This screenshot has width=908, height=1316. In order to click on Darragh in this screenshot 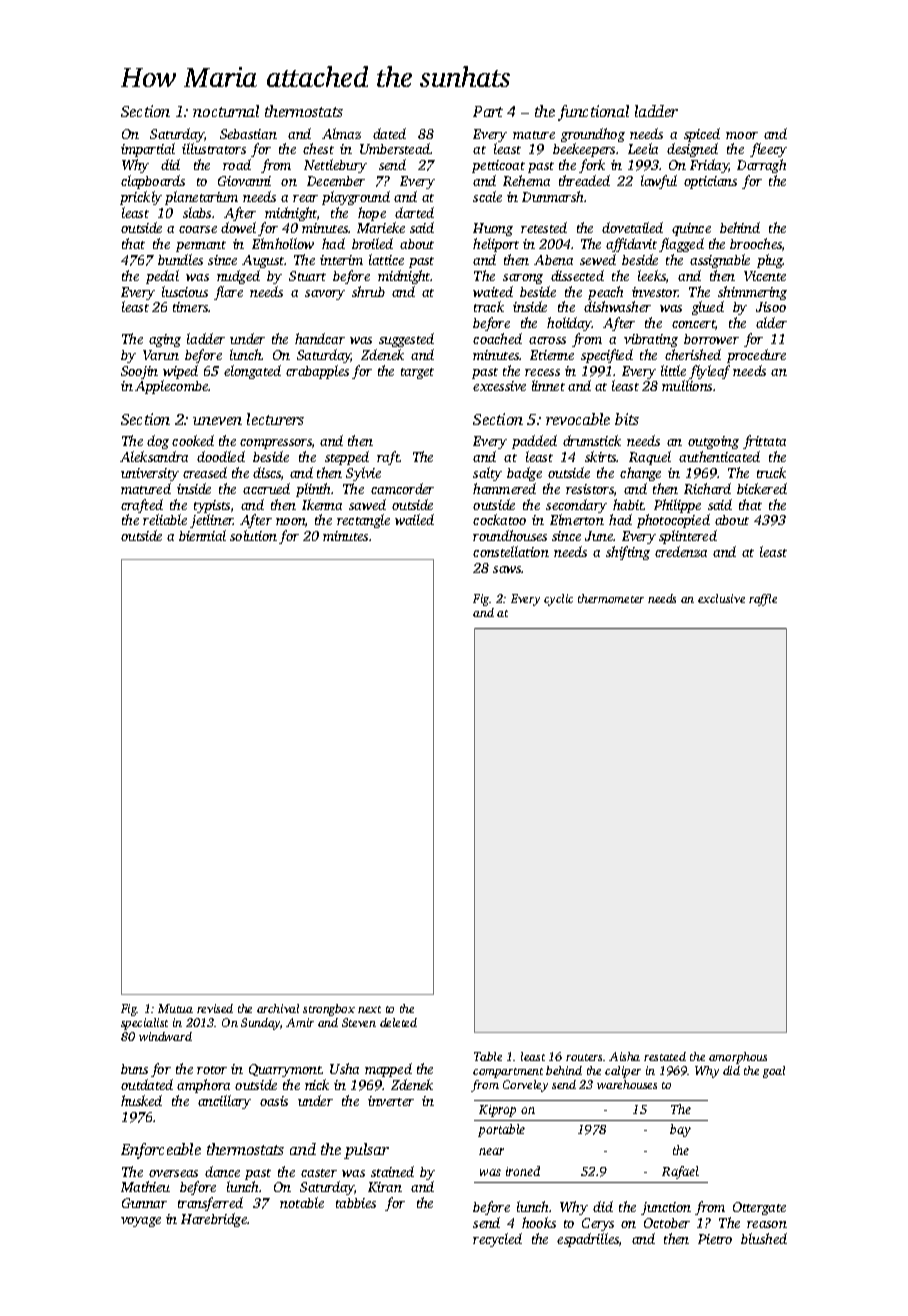, I will do `click(761, 166)`.
